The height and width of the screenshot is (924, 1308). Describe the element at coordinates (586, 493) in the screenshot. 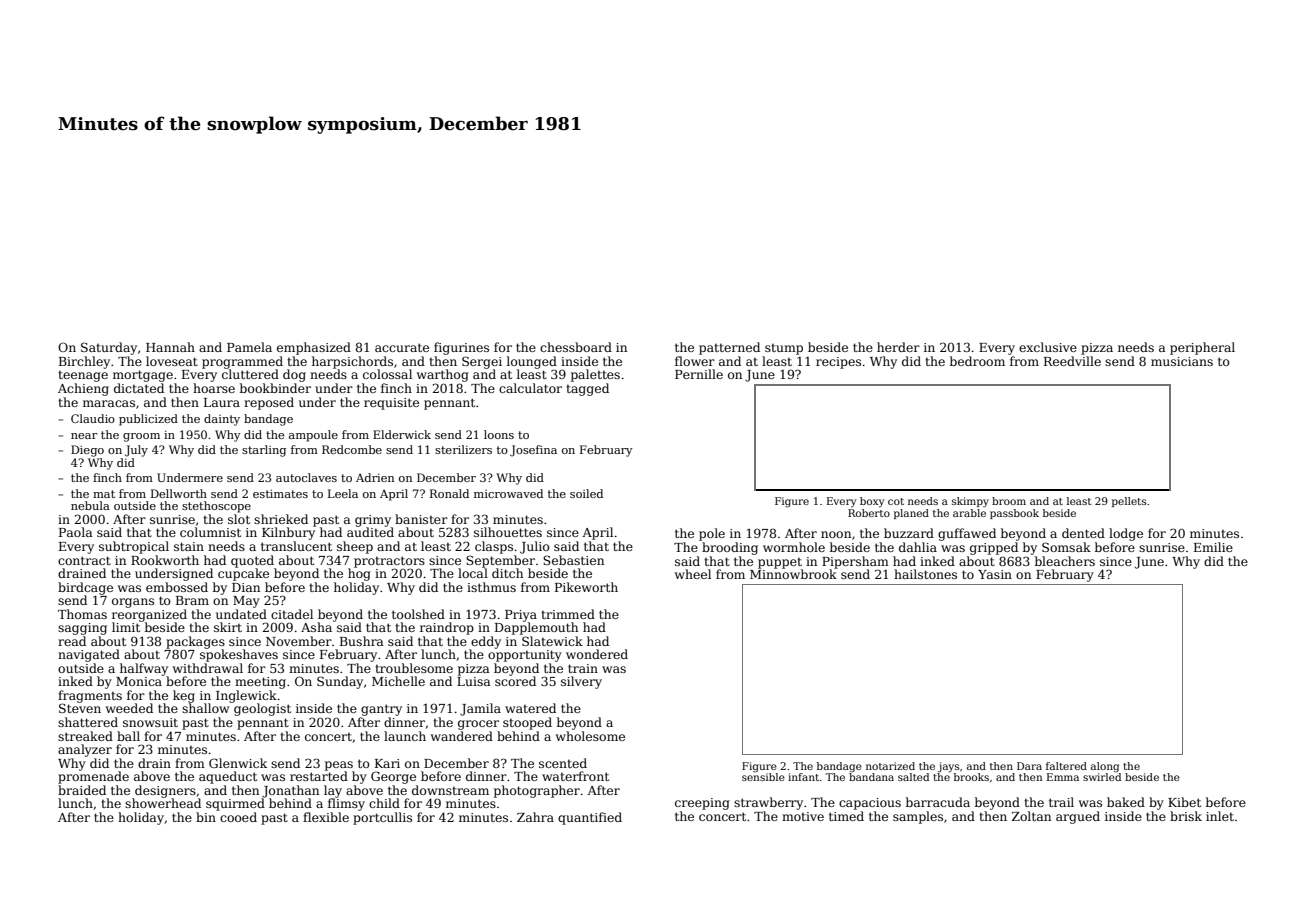

I see `soiled` at that location.
